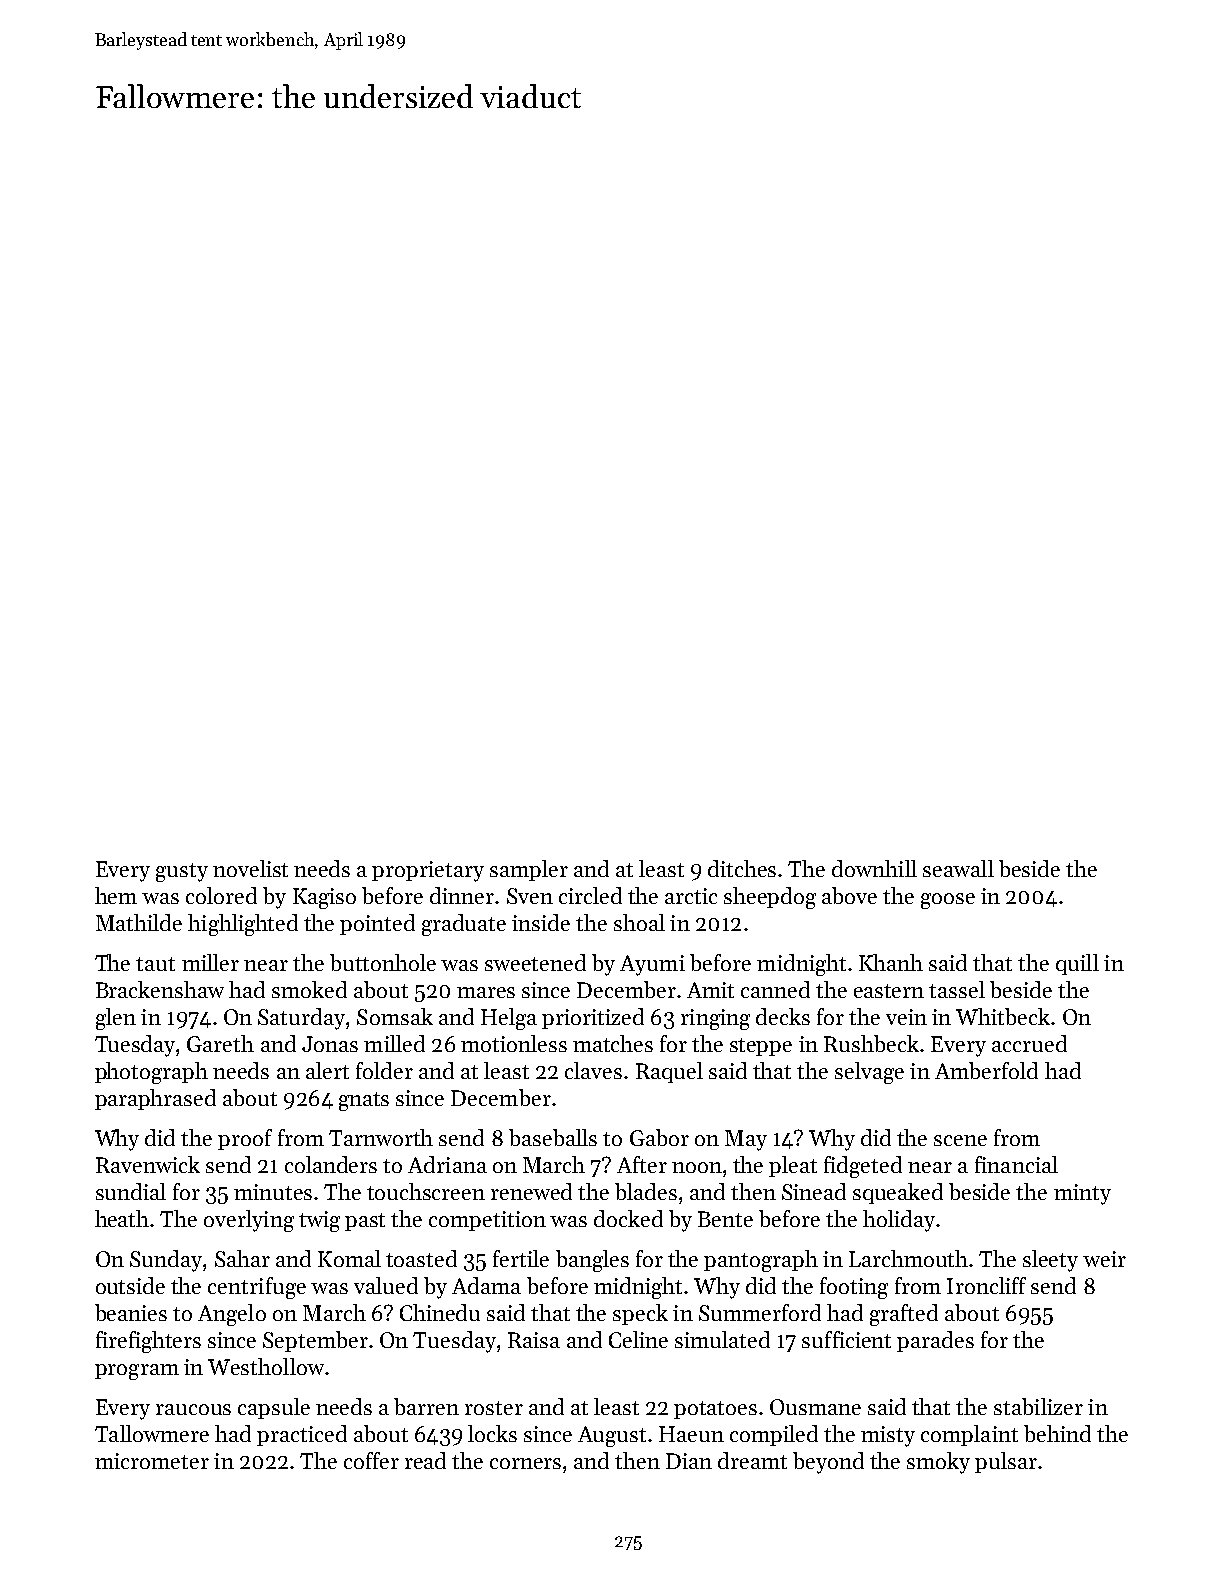  What do you see at coordinates (689, 1461) in the image?
I see `Dian` at bounding box center [689, 1461].
